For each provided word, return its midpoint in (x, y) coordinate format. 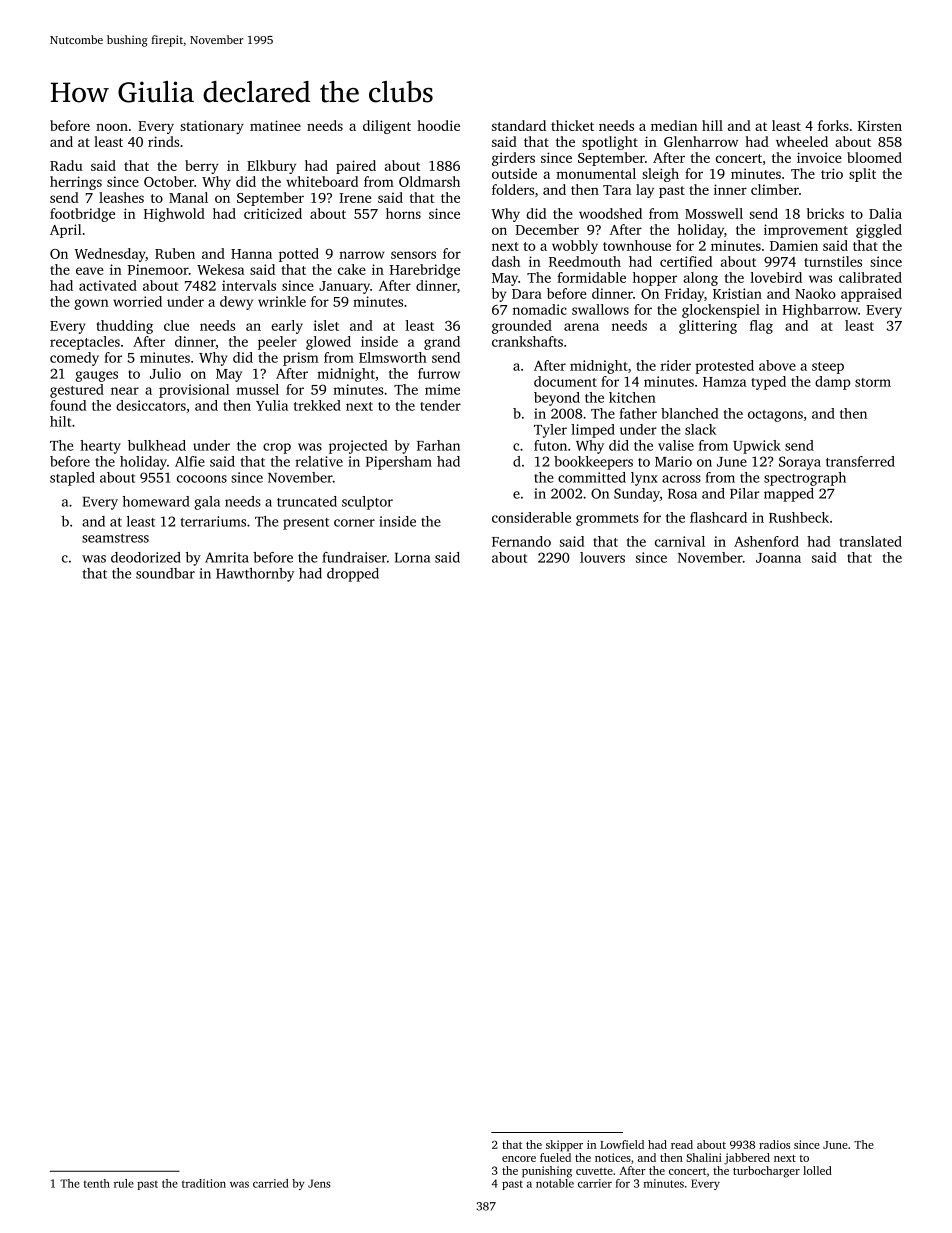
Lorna (412, 557)
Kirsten (880, 125)
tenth (97, 1183)
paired (356, 167)
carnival (680, 541)
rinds (163, 141)
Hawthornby (255, 575)
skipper (564, 1146)
